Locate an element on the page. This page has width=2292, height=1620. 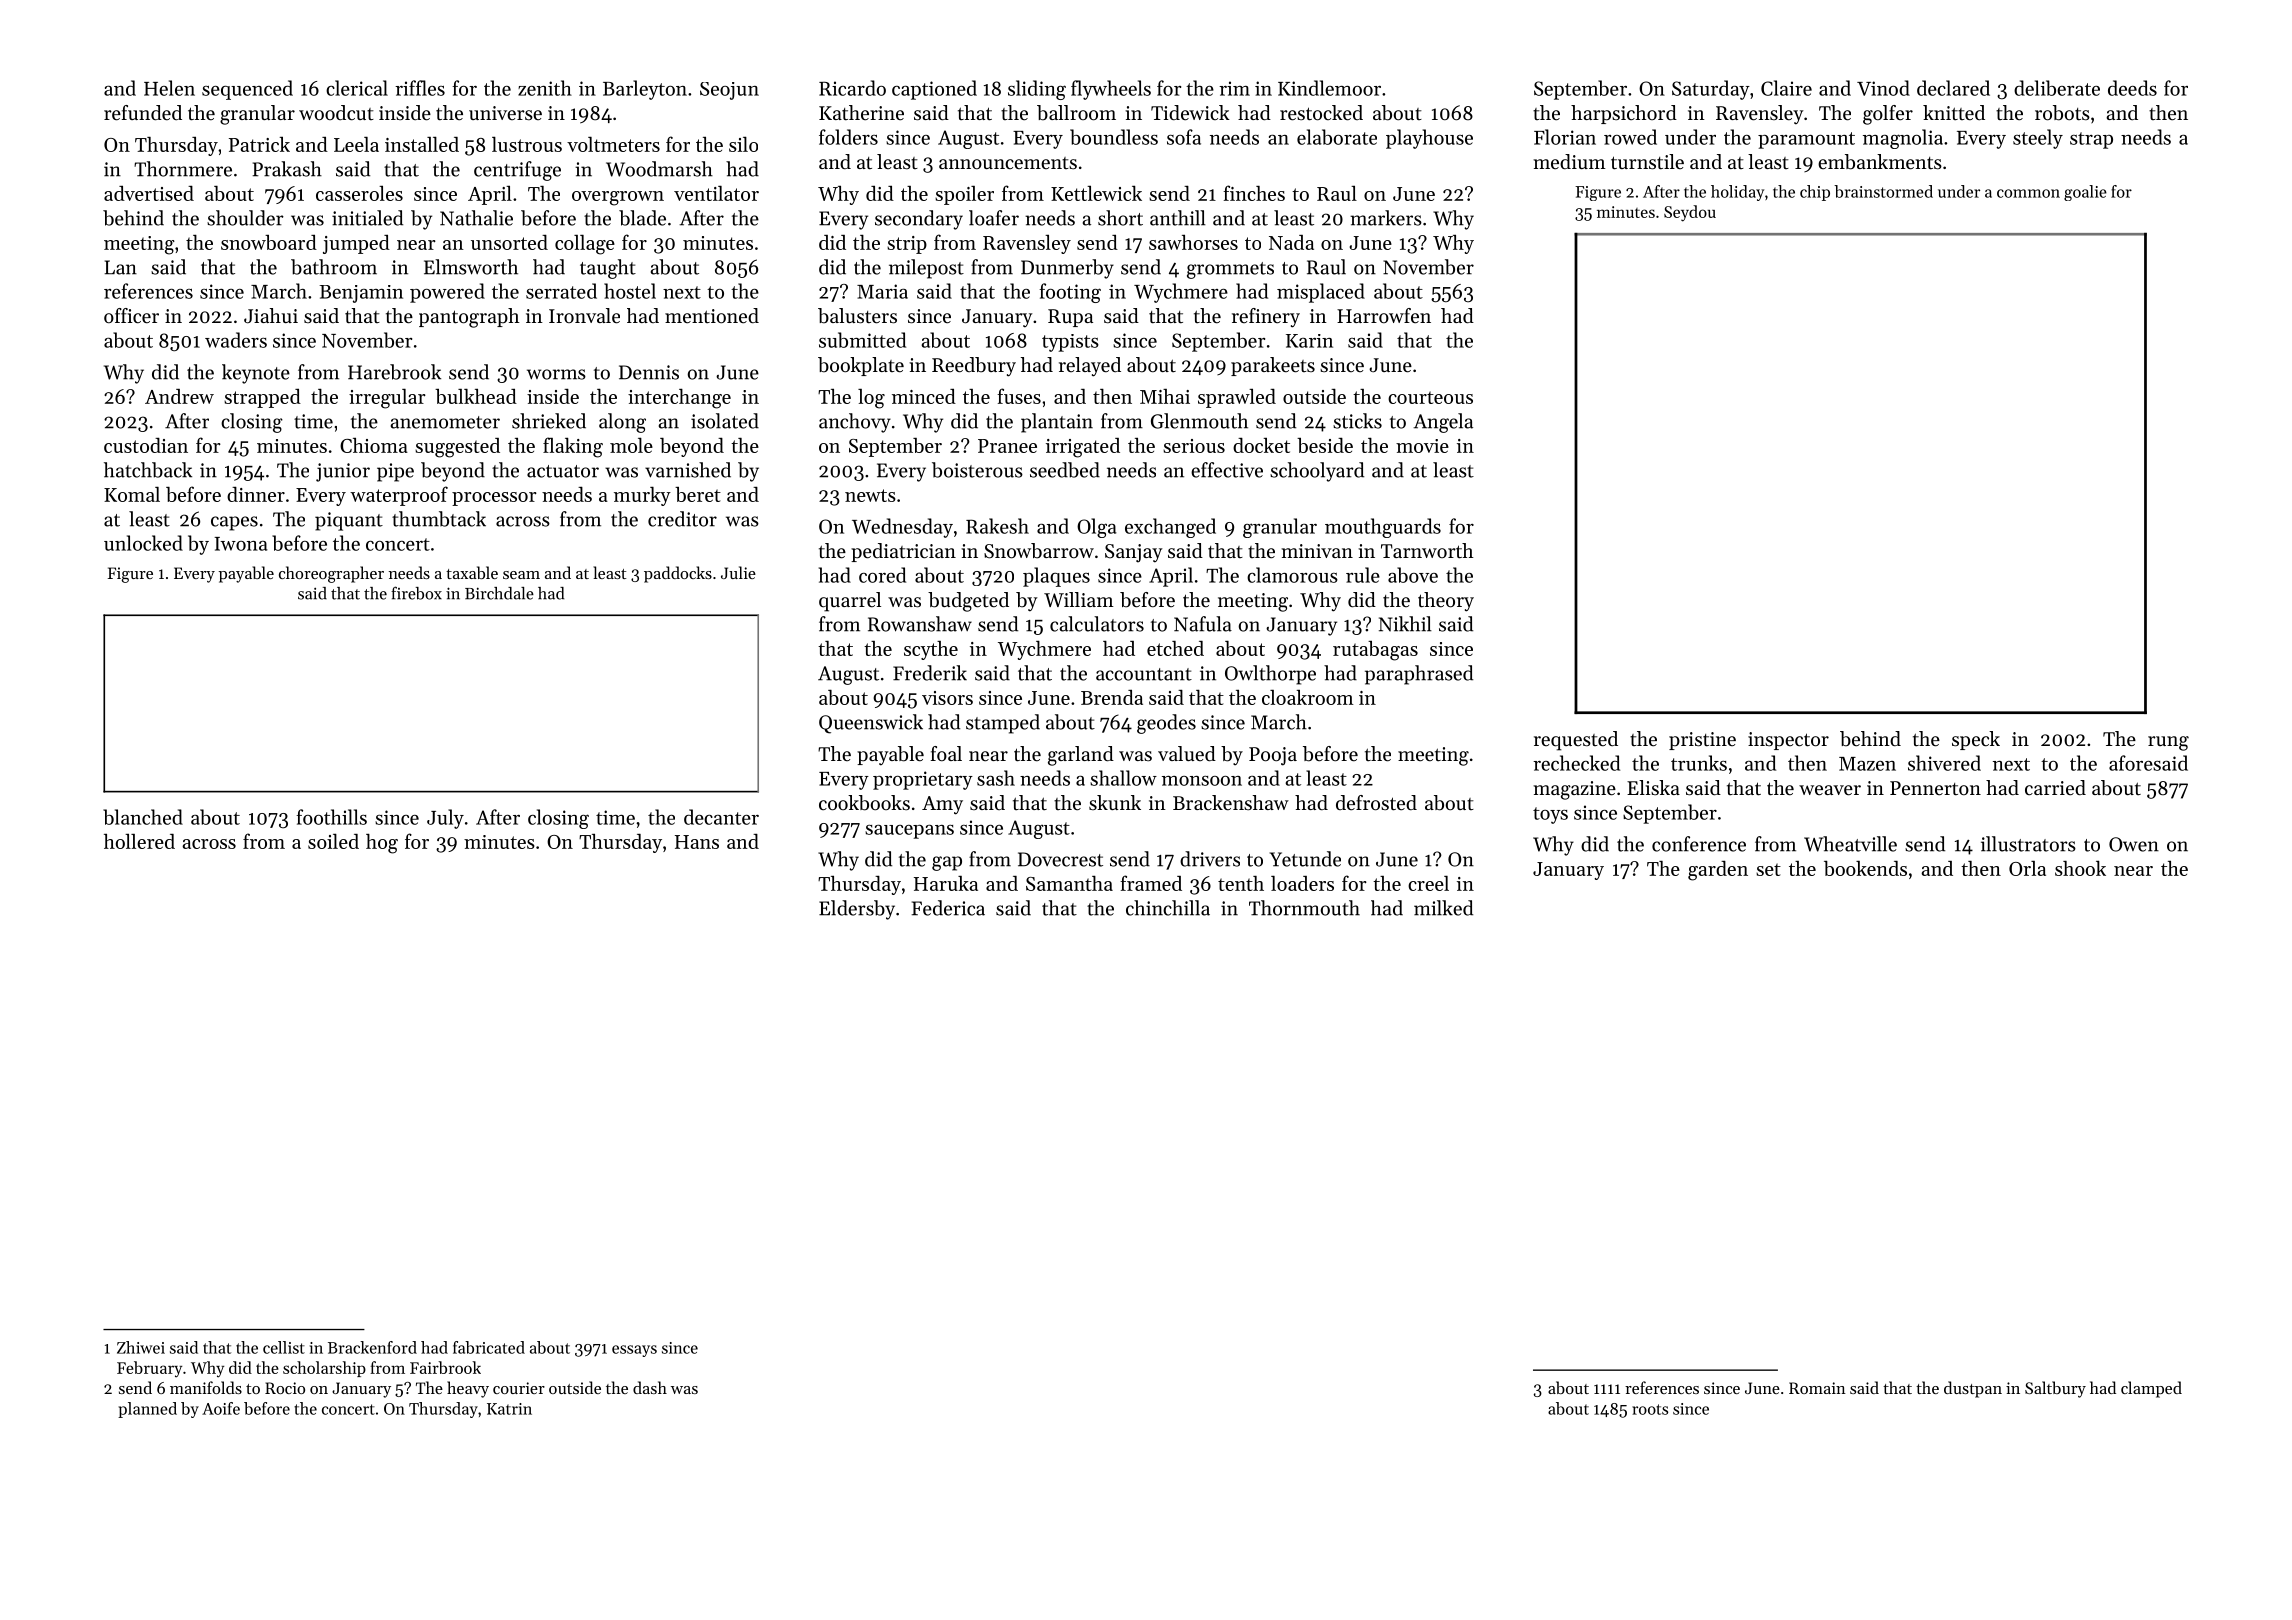
deeds is located at coordinates (2132, 88).
